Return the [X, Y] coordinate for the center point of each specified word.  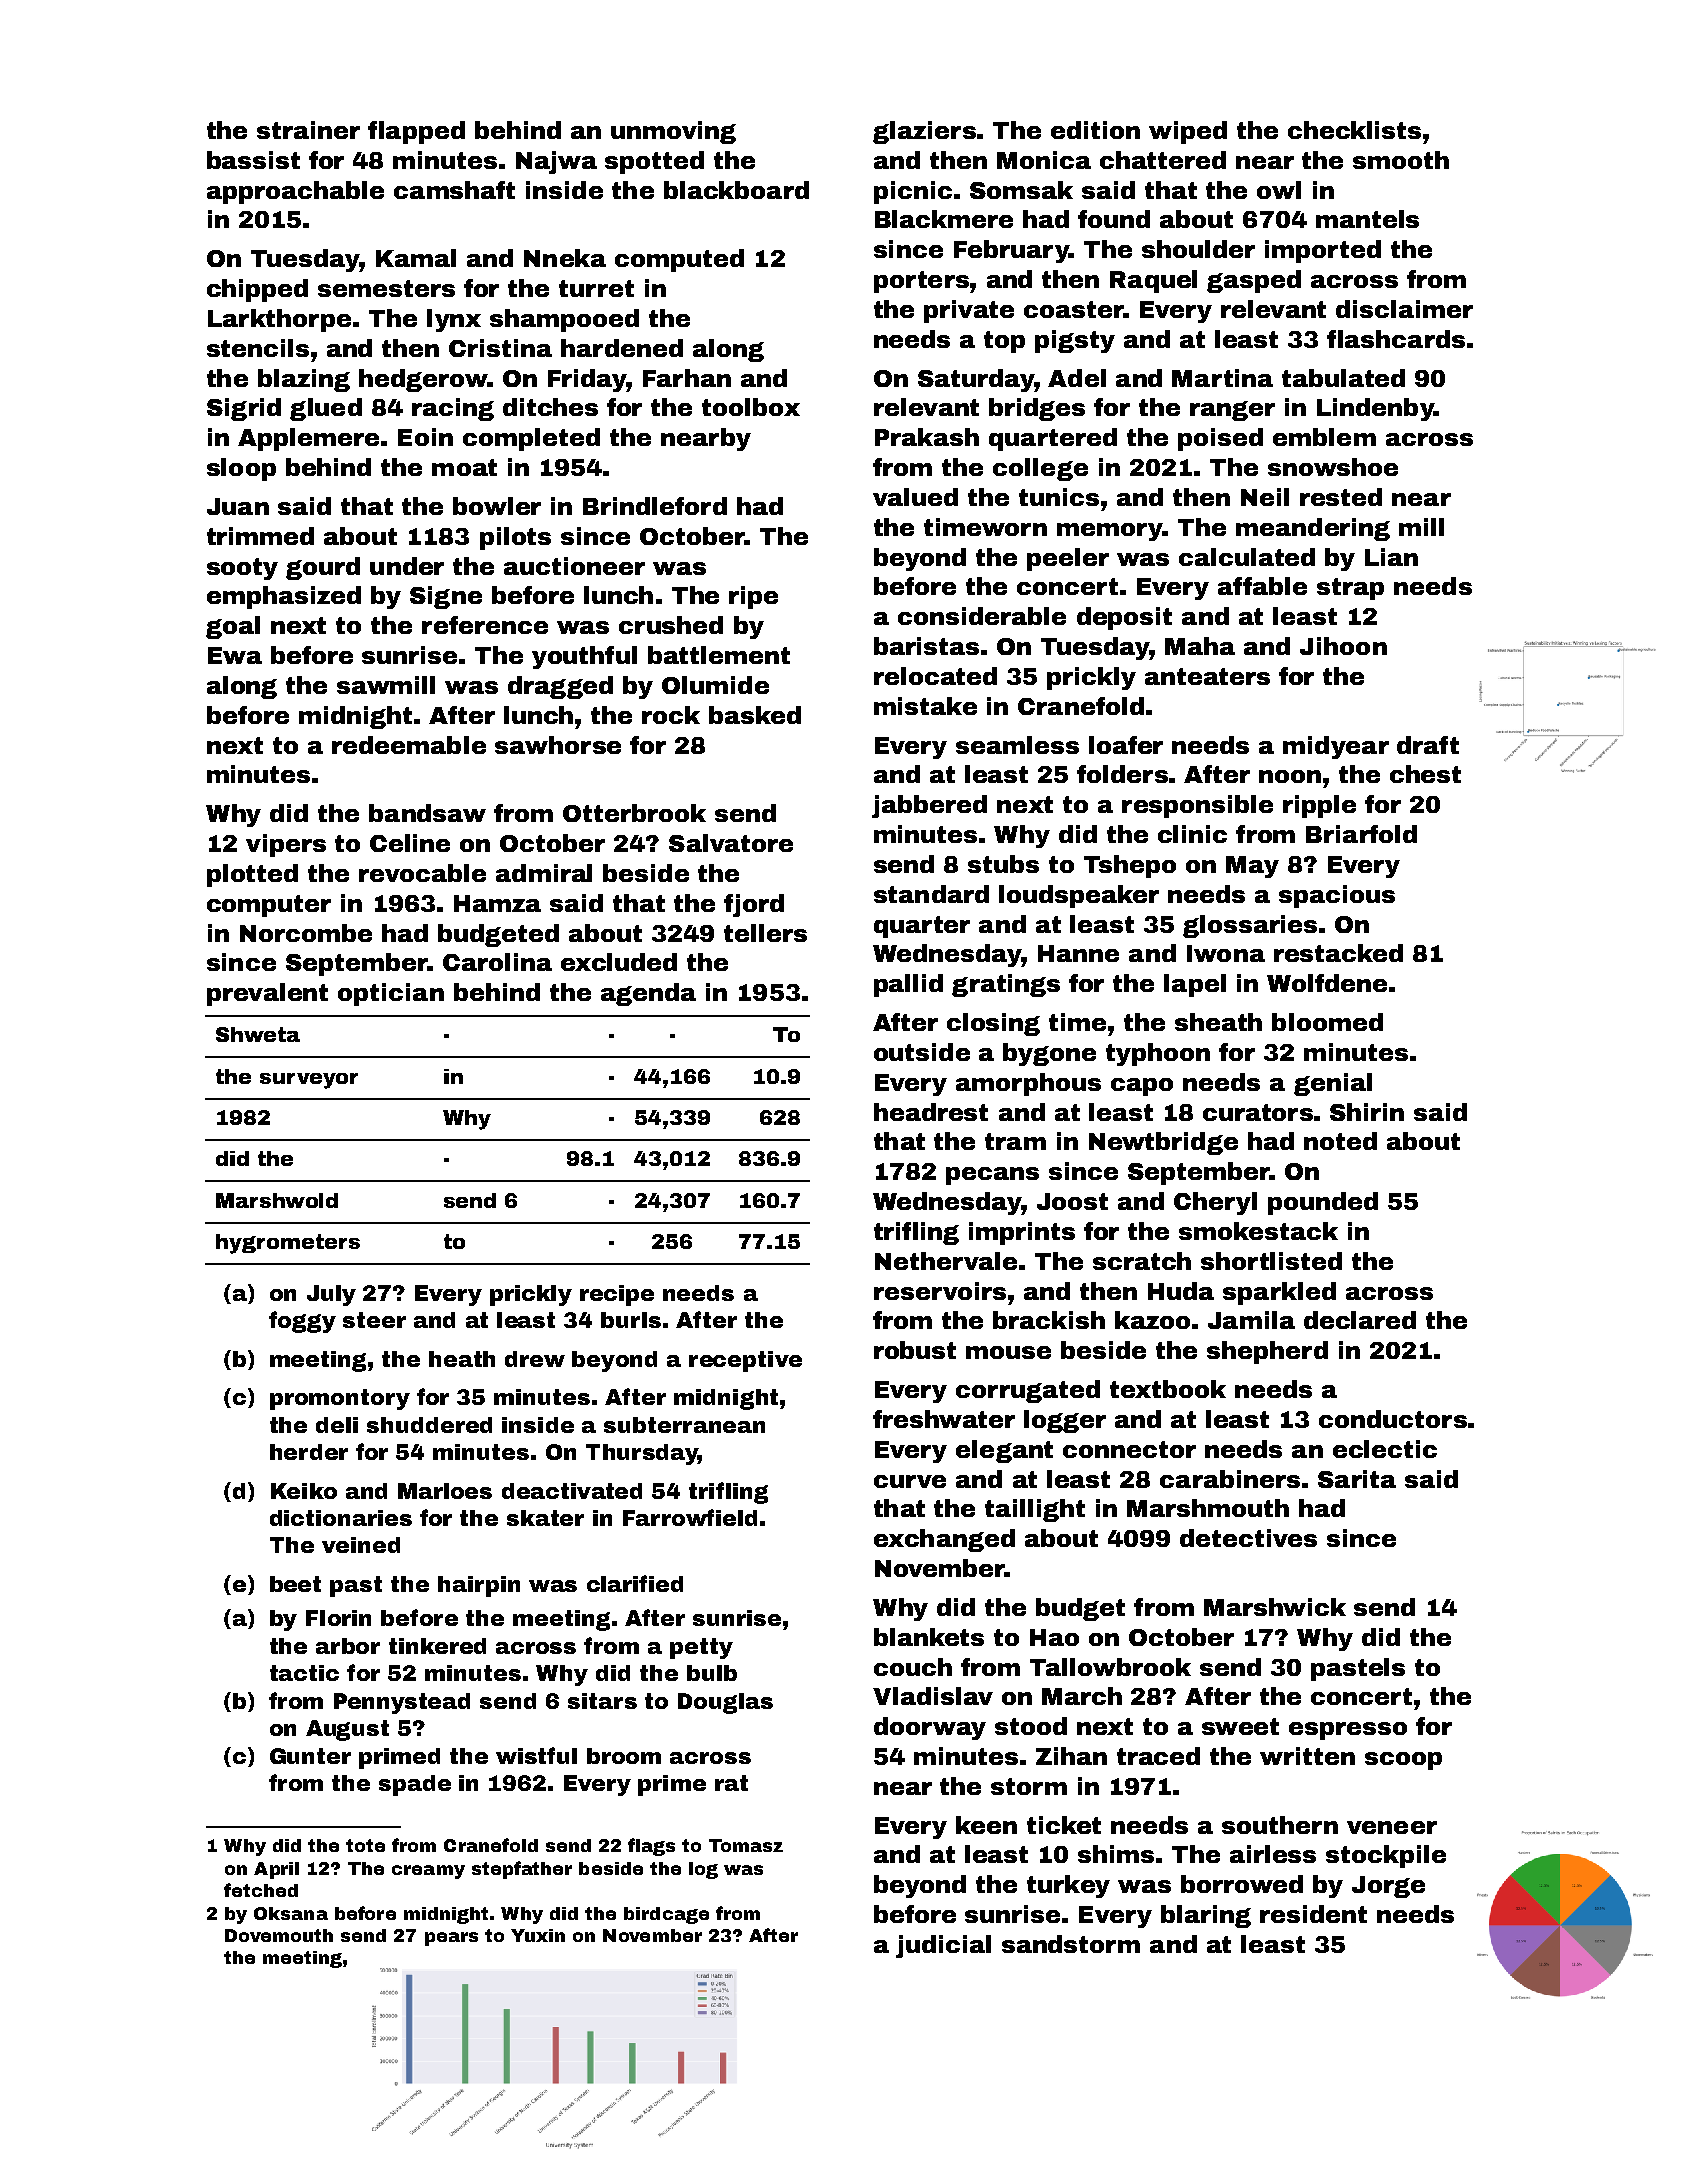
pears [451, 1939]
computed [679, 260]
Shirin [1367, 1112]
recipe [617, 1295]
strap [1350, 589]
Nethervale [946, 1261]
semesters [386, 288]
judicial [943, 1946]
